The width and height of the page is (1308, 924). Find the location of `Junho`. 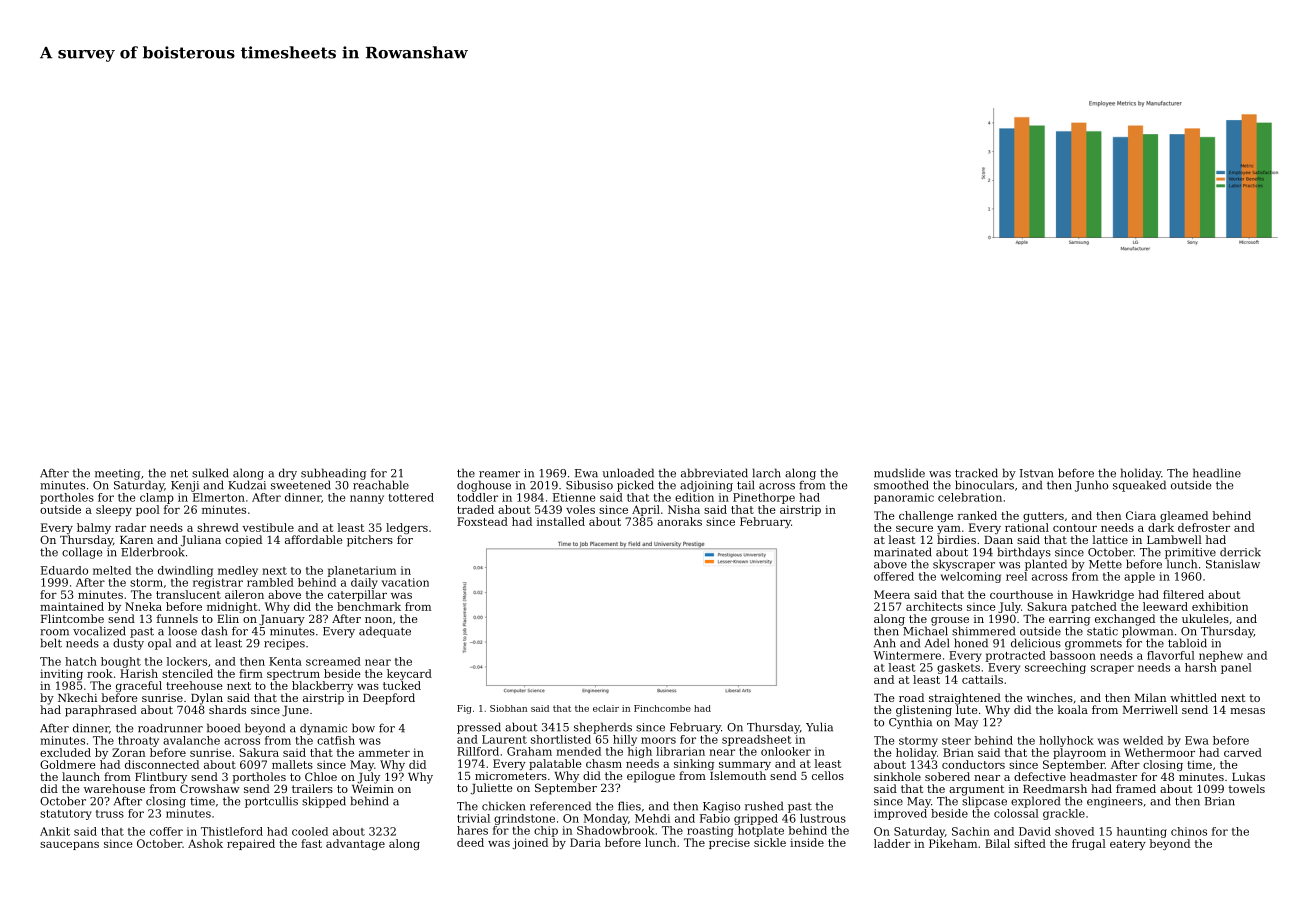

Junho is located at coordinates (1091, 486).
